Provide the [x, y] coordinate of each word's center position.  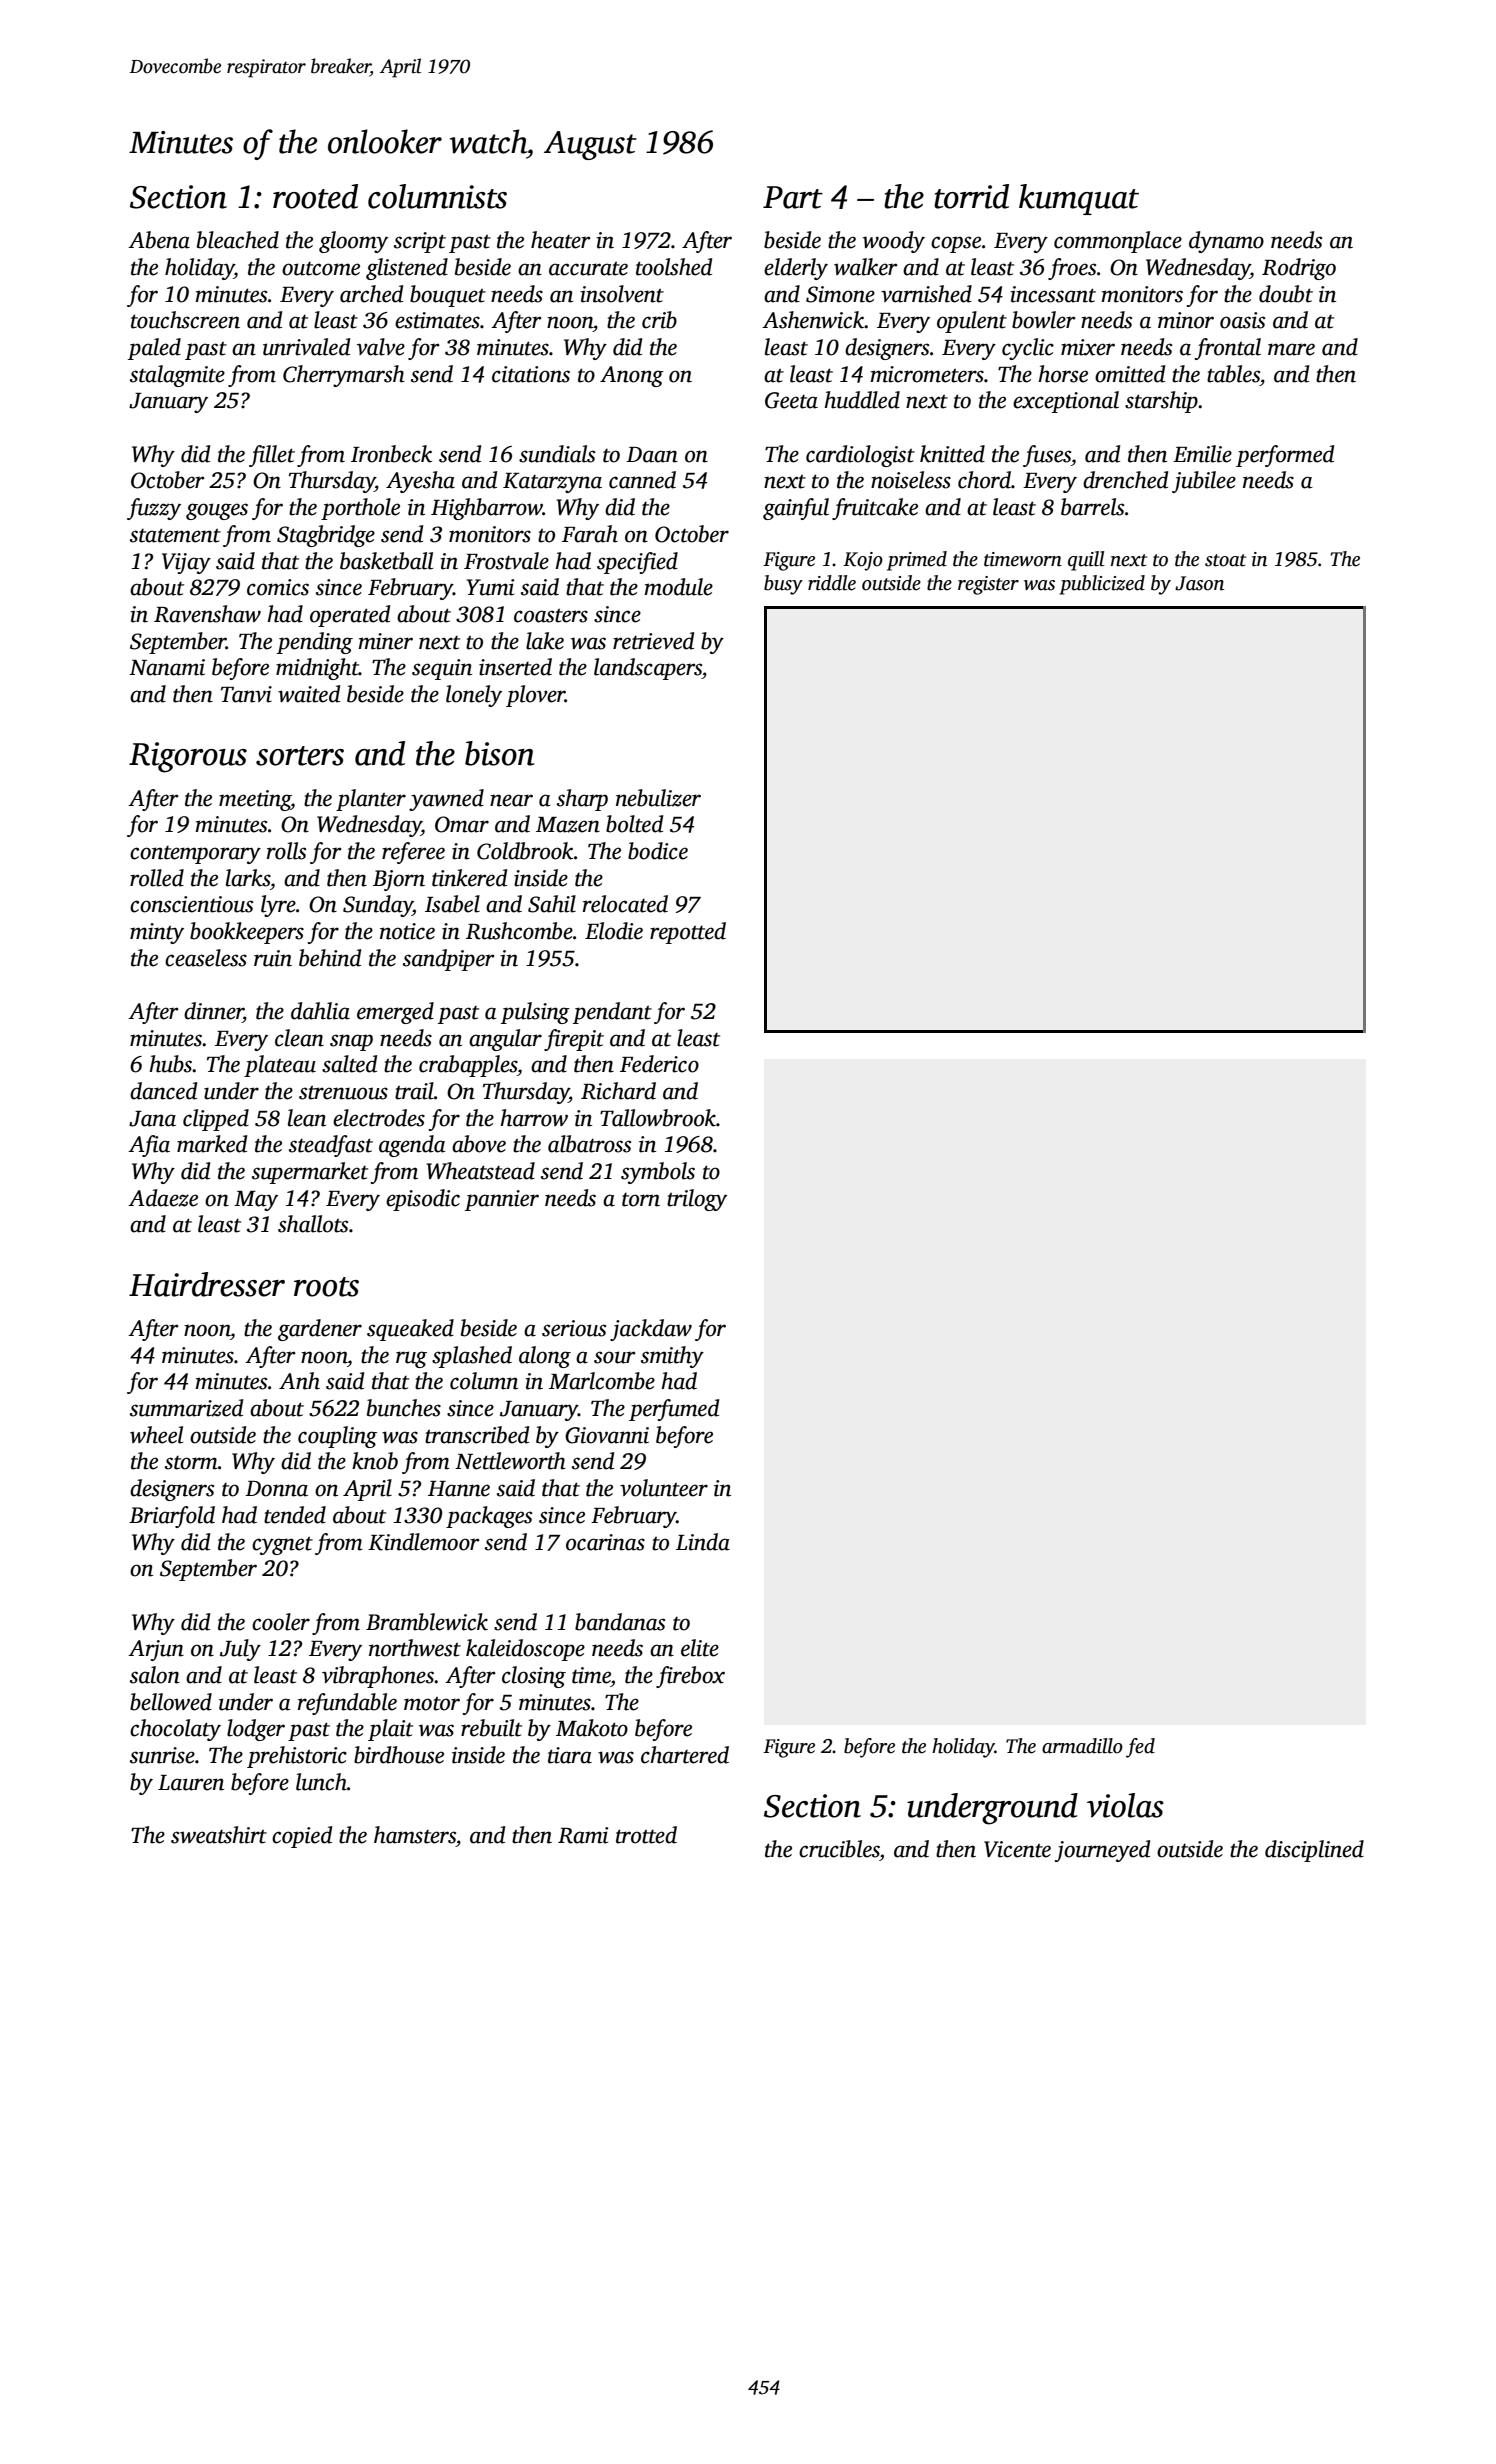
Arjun [156, 1650]
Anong [632, 376]
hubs [171, 1064]
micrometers [927, 374]
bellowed [171, 1702]
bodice [658, 851]
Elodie [614, 931]
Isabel [452, 904]
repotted [688, 933]
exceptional [1066, 402]
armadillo [1082, 1746]
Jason [1199, 583]
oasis [1242, 320]
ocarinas [605, 1542]
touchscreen [185, 320]
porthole [360, 509]
